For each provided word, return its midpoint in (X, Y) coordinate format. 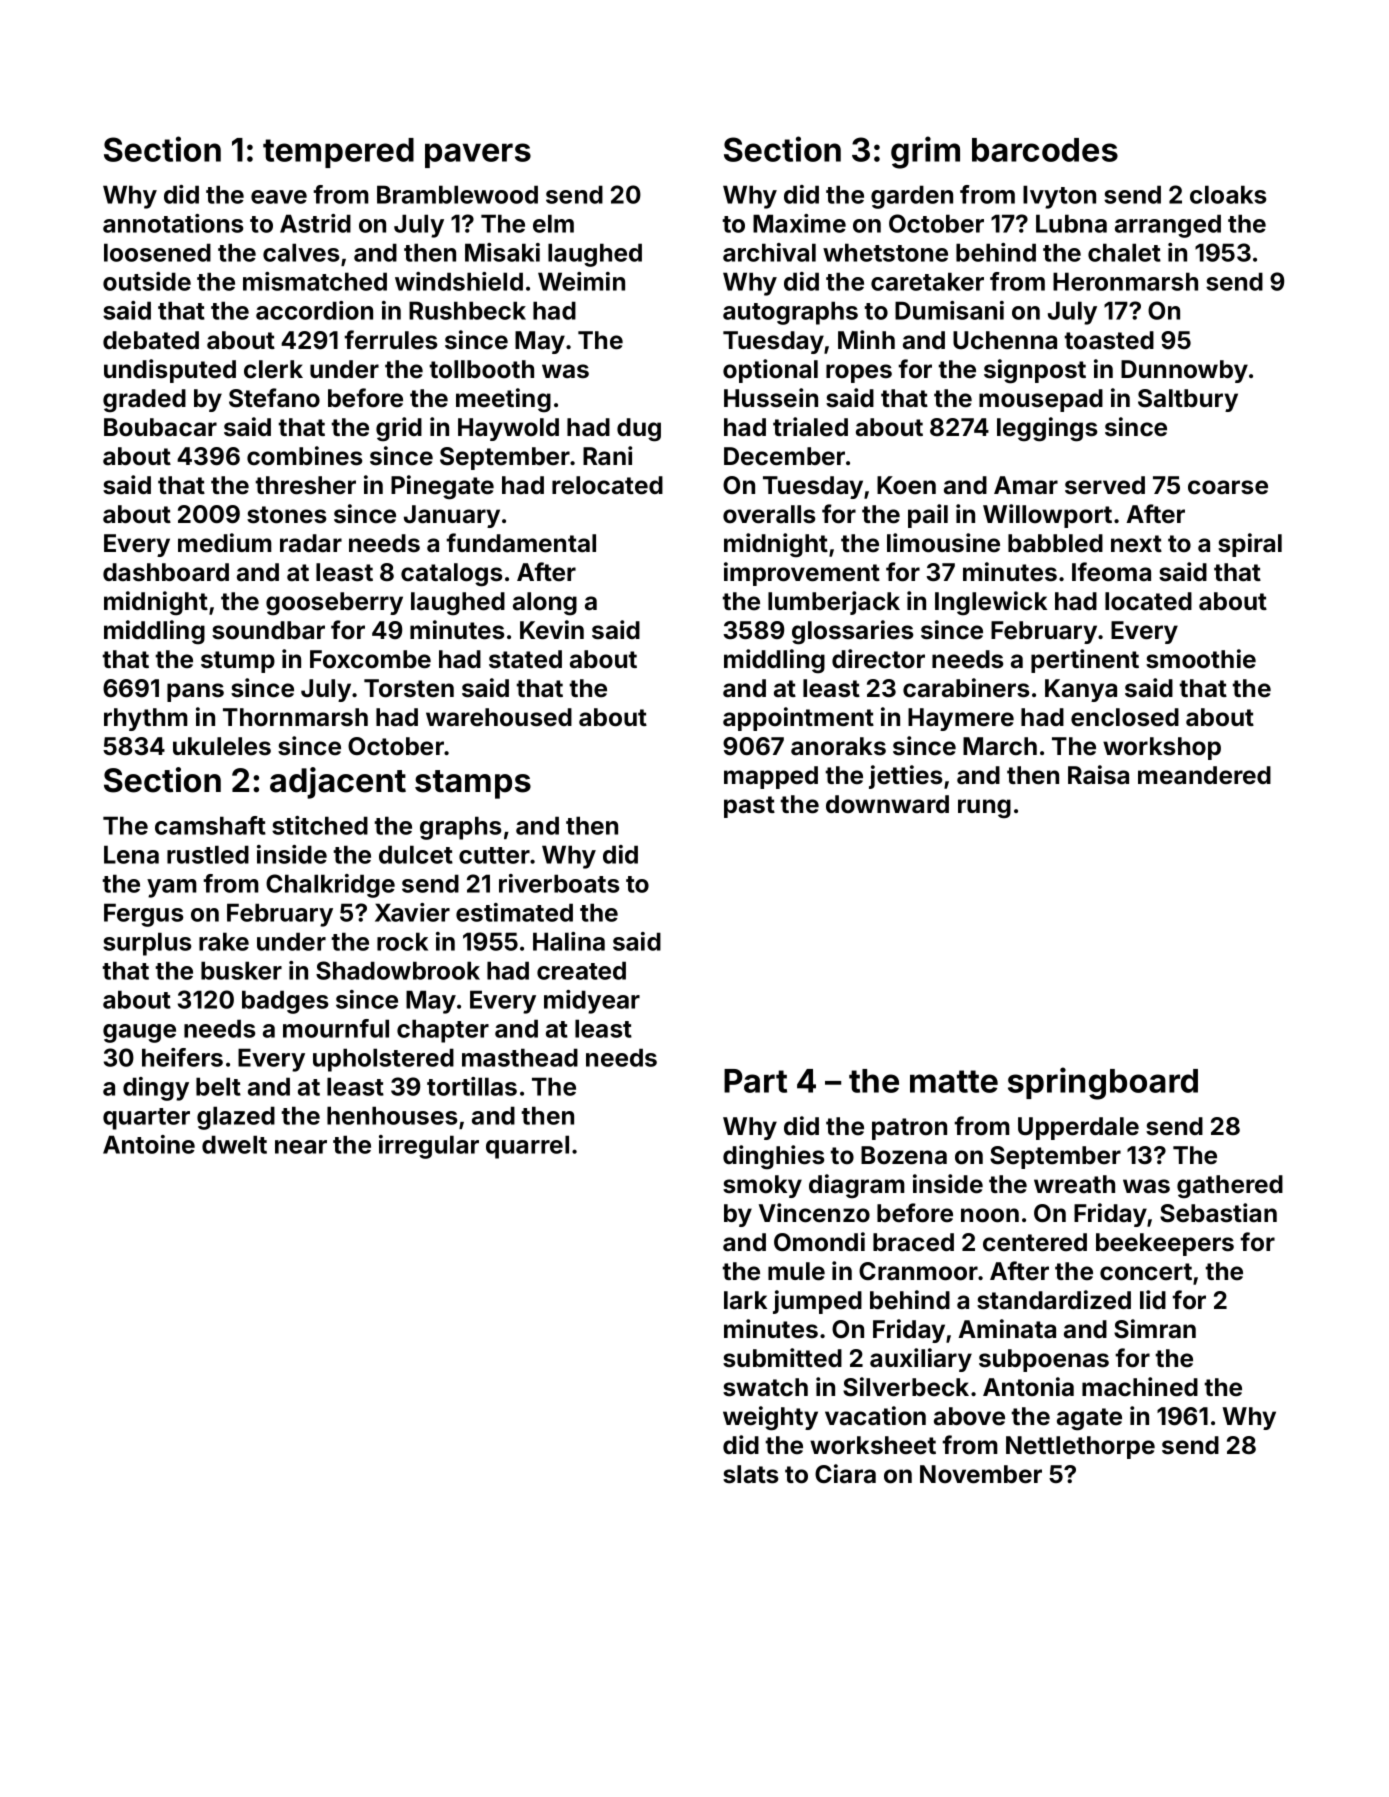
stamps (473, 784)
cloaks (1228, 194)
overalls (769, 514)
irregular (429, 1147)
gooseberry (334, 604)
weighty (770, 1418)
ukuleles (222, 746)
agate (1089, 1419)
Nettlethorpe (1080, 1447)
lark (745, 1300)
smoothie (1201, 659)
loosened (157, 252)
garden (912, 197)
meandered (1204, 775)
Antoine (149, 1144)
